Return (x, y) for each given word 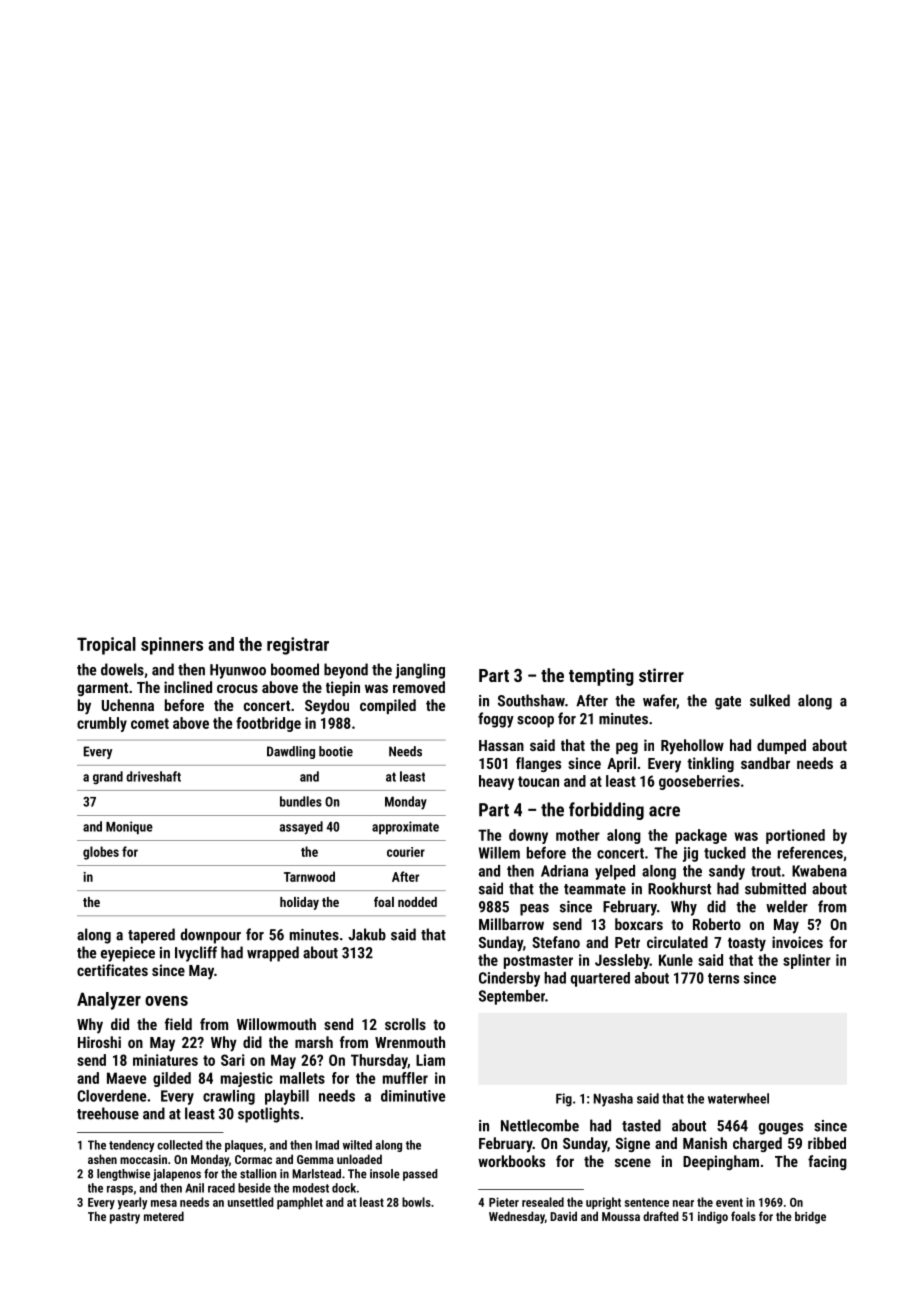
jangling (420, 671)
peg (627, 748)
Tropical (106, 646)
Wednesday (517, 1217)
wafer (660, 701)
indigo (713, 1217)
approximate (405, 828)
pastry (125, 1218)
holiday (299, 903)
